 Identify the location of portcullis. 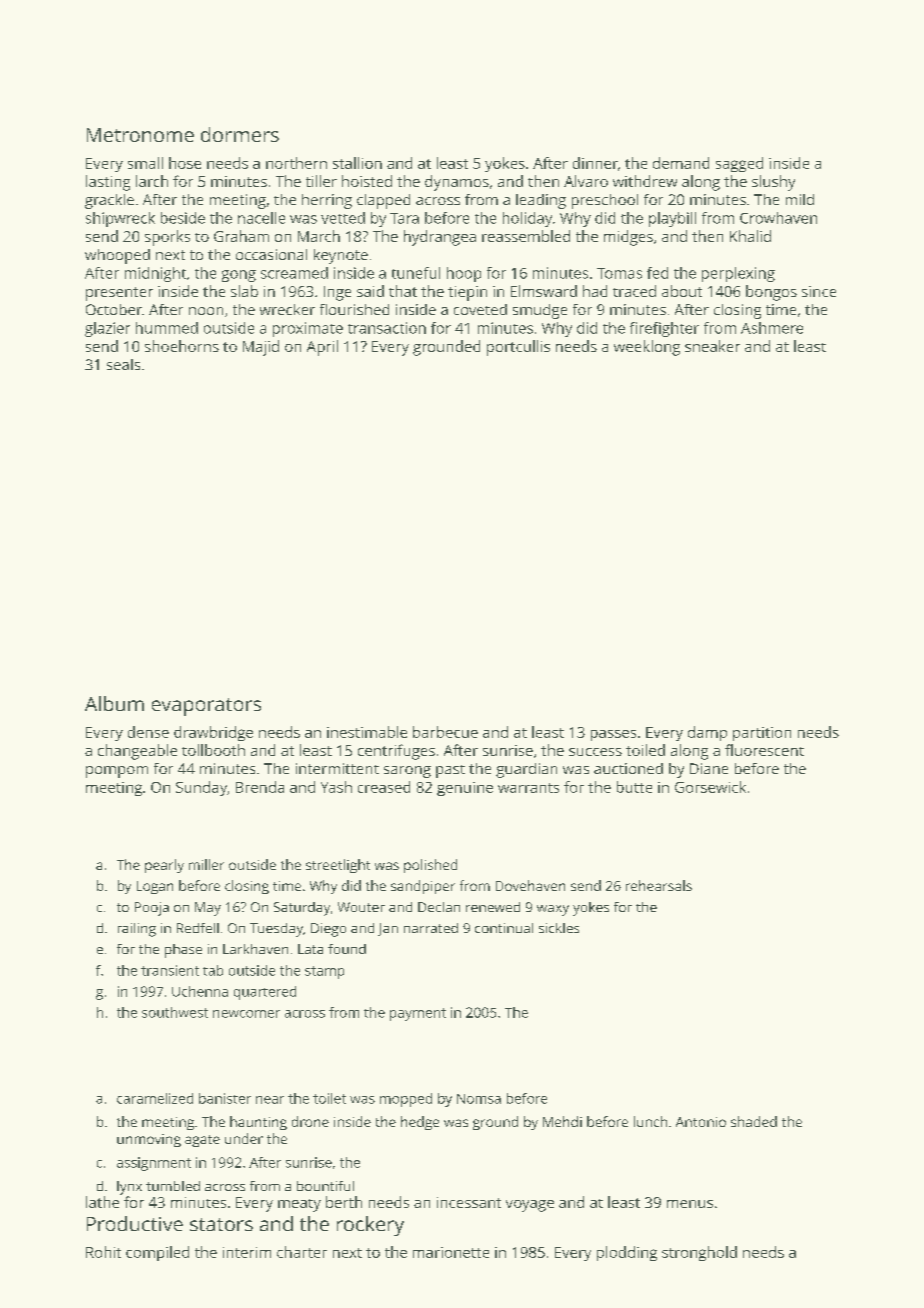
(518, 348).
